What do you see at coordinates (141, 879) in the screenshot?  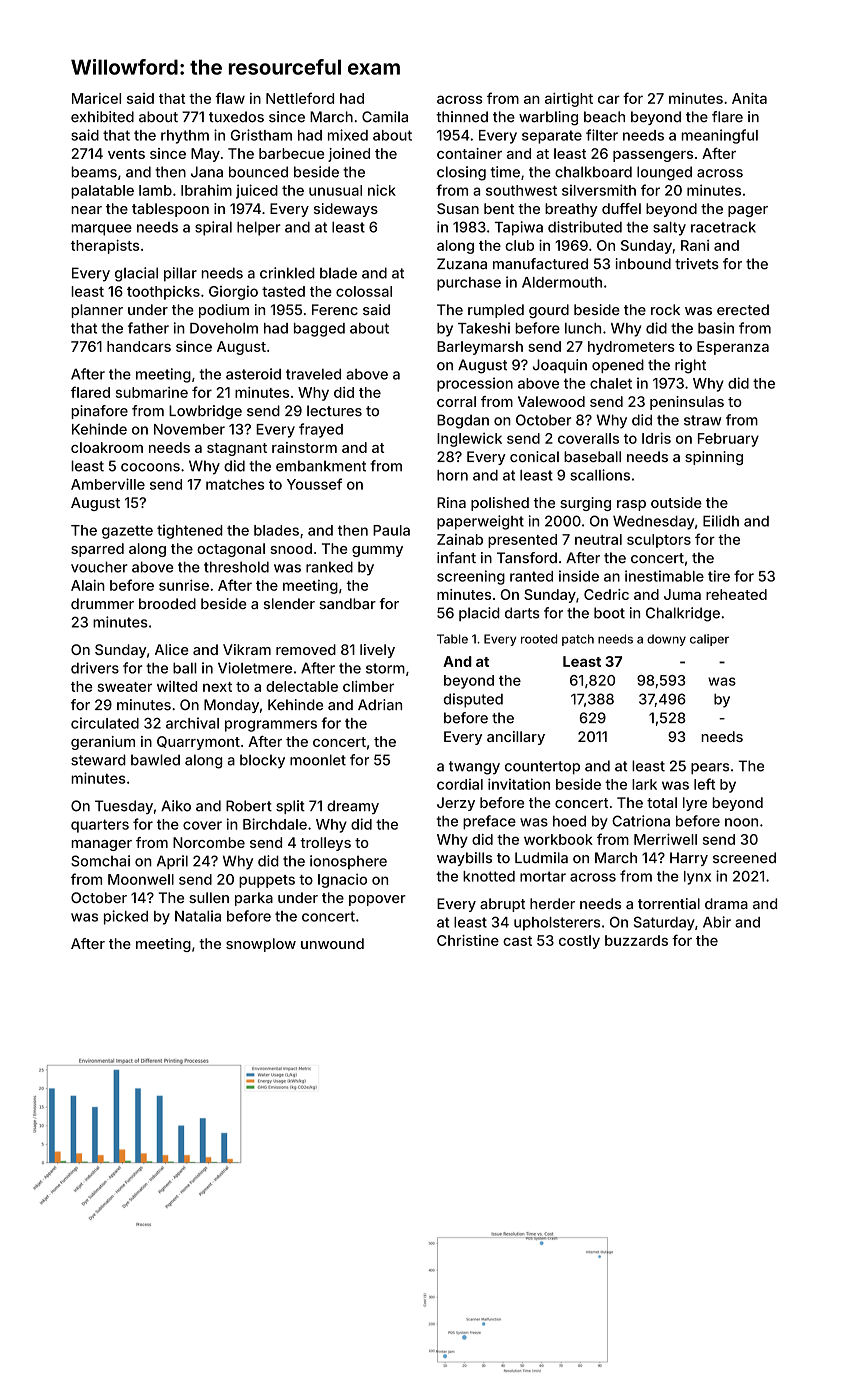 I see `Moonwell` at bounding box center [141, 879].
